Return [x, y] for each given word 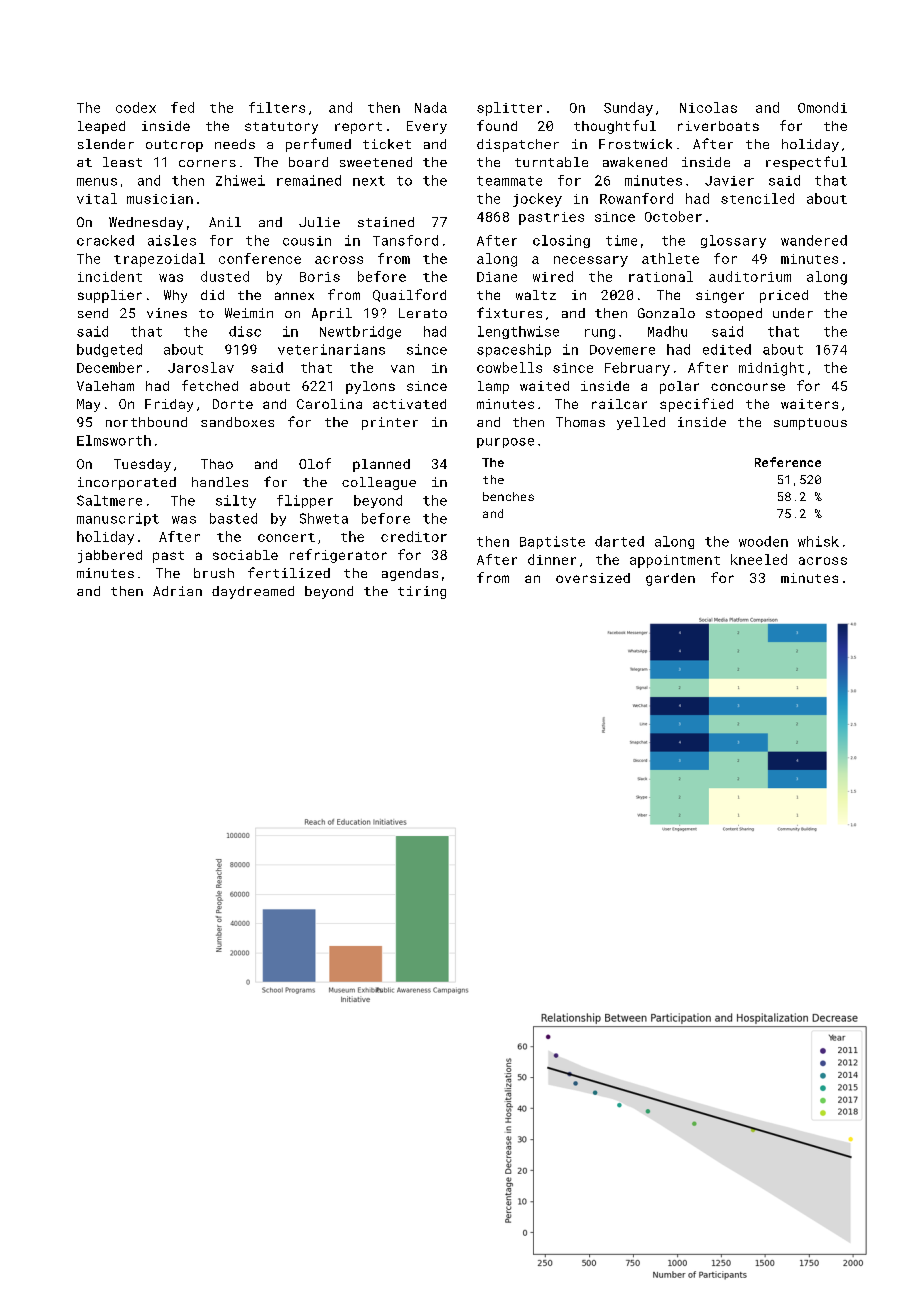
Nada [431, 107]
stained [386, 222]
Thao [217, 464]
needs [235, 144]
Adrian [177, 591]
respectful [806, 163]
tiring [422, 592]
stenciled [757, 198]
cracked [105, 240]
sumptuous [810, 424]
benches [508, 496]
